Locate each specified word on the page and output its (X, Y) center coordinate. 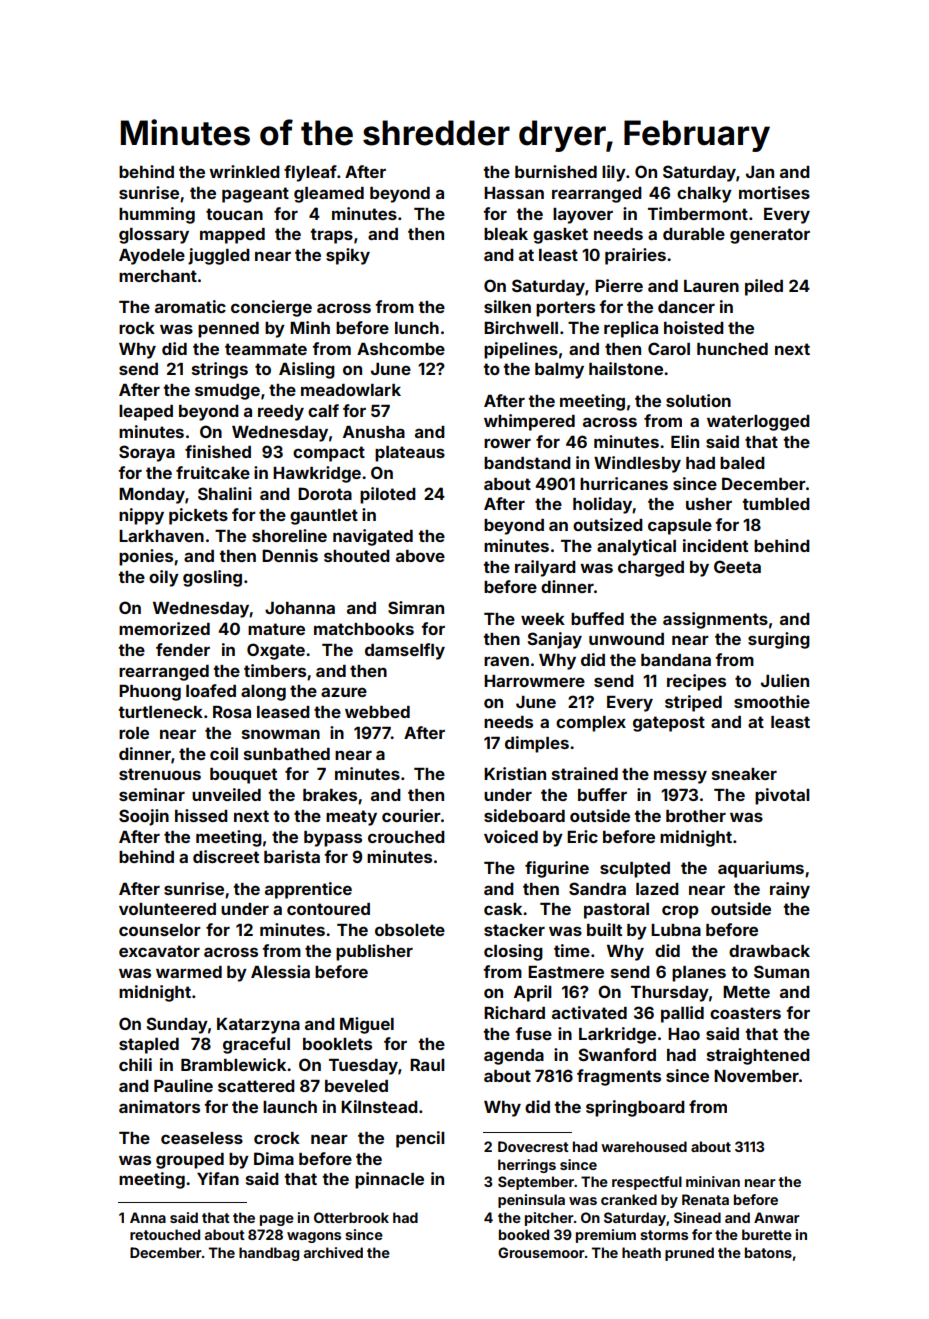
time (572, 950)
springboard (635, 1108)
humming (157, 215)
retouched (165, 1234)
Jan (760, 172)
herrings (527, 1166)
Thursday (670, 994)
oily (164, 578)
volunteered (167, 909)
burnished (556, 171)
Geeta (737, 566)
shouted (357, 556)
